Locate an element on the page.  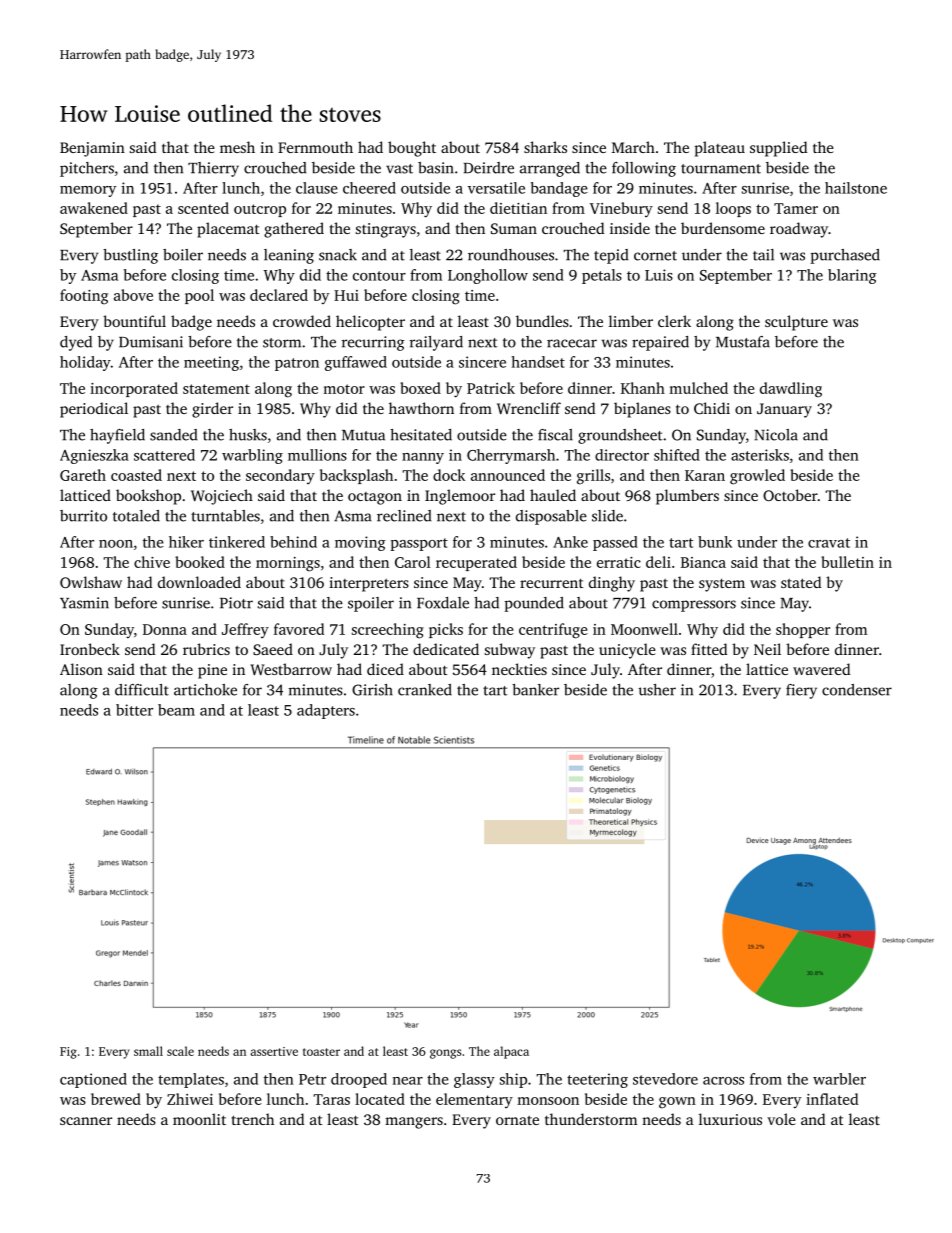
reclined is located at coordinates (404, 516).
